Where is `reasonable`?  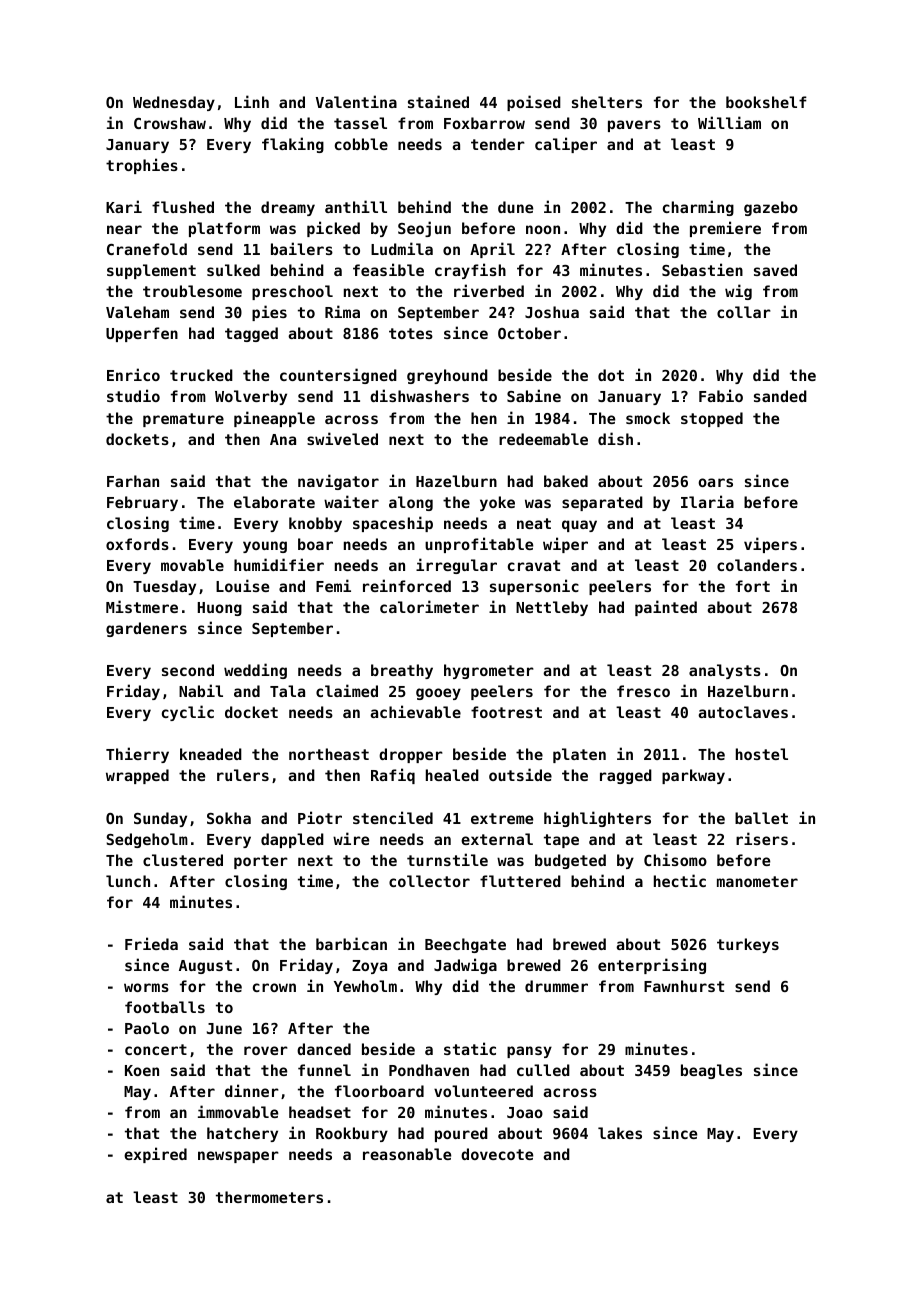
reasonable is located at coordinates (407, 1154).
